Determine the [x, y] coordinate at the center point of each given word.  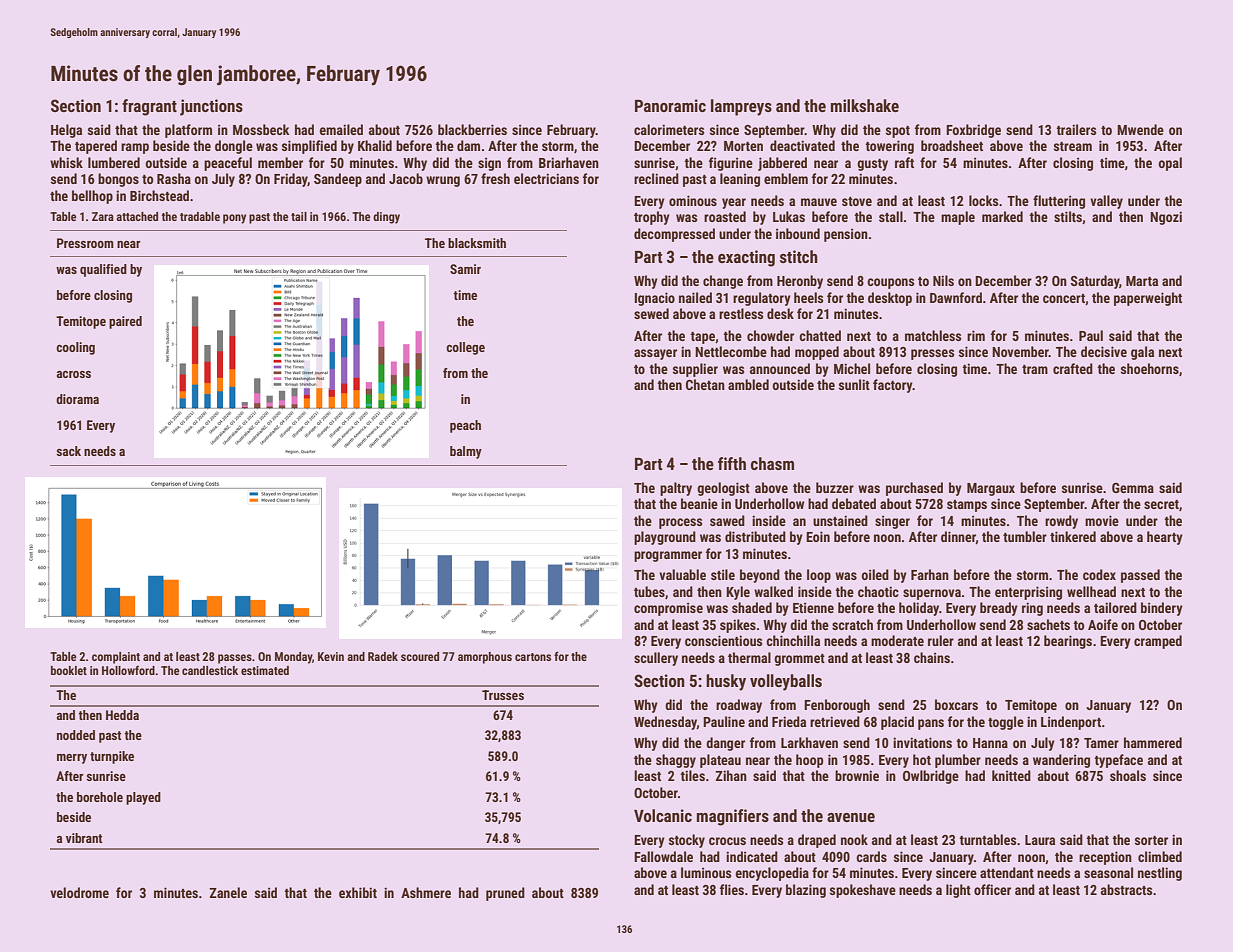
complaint [116, 658]
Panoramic [670, 105]
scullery [656, 659]
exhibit [358, 892]
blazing [806, 891]
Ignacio [655, 299]
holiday [919, 609]
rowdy [1061, 522]
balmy [466, 452]
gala [1142, 353]
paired [125, 322]
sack [68, 451]
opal [1170, 164]
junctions [211, 107]
